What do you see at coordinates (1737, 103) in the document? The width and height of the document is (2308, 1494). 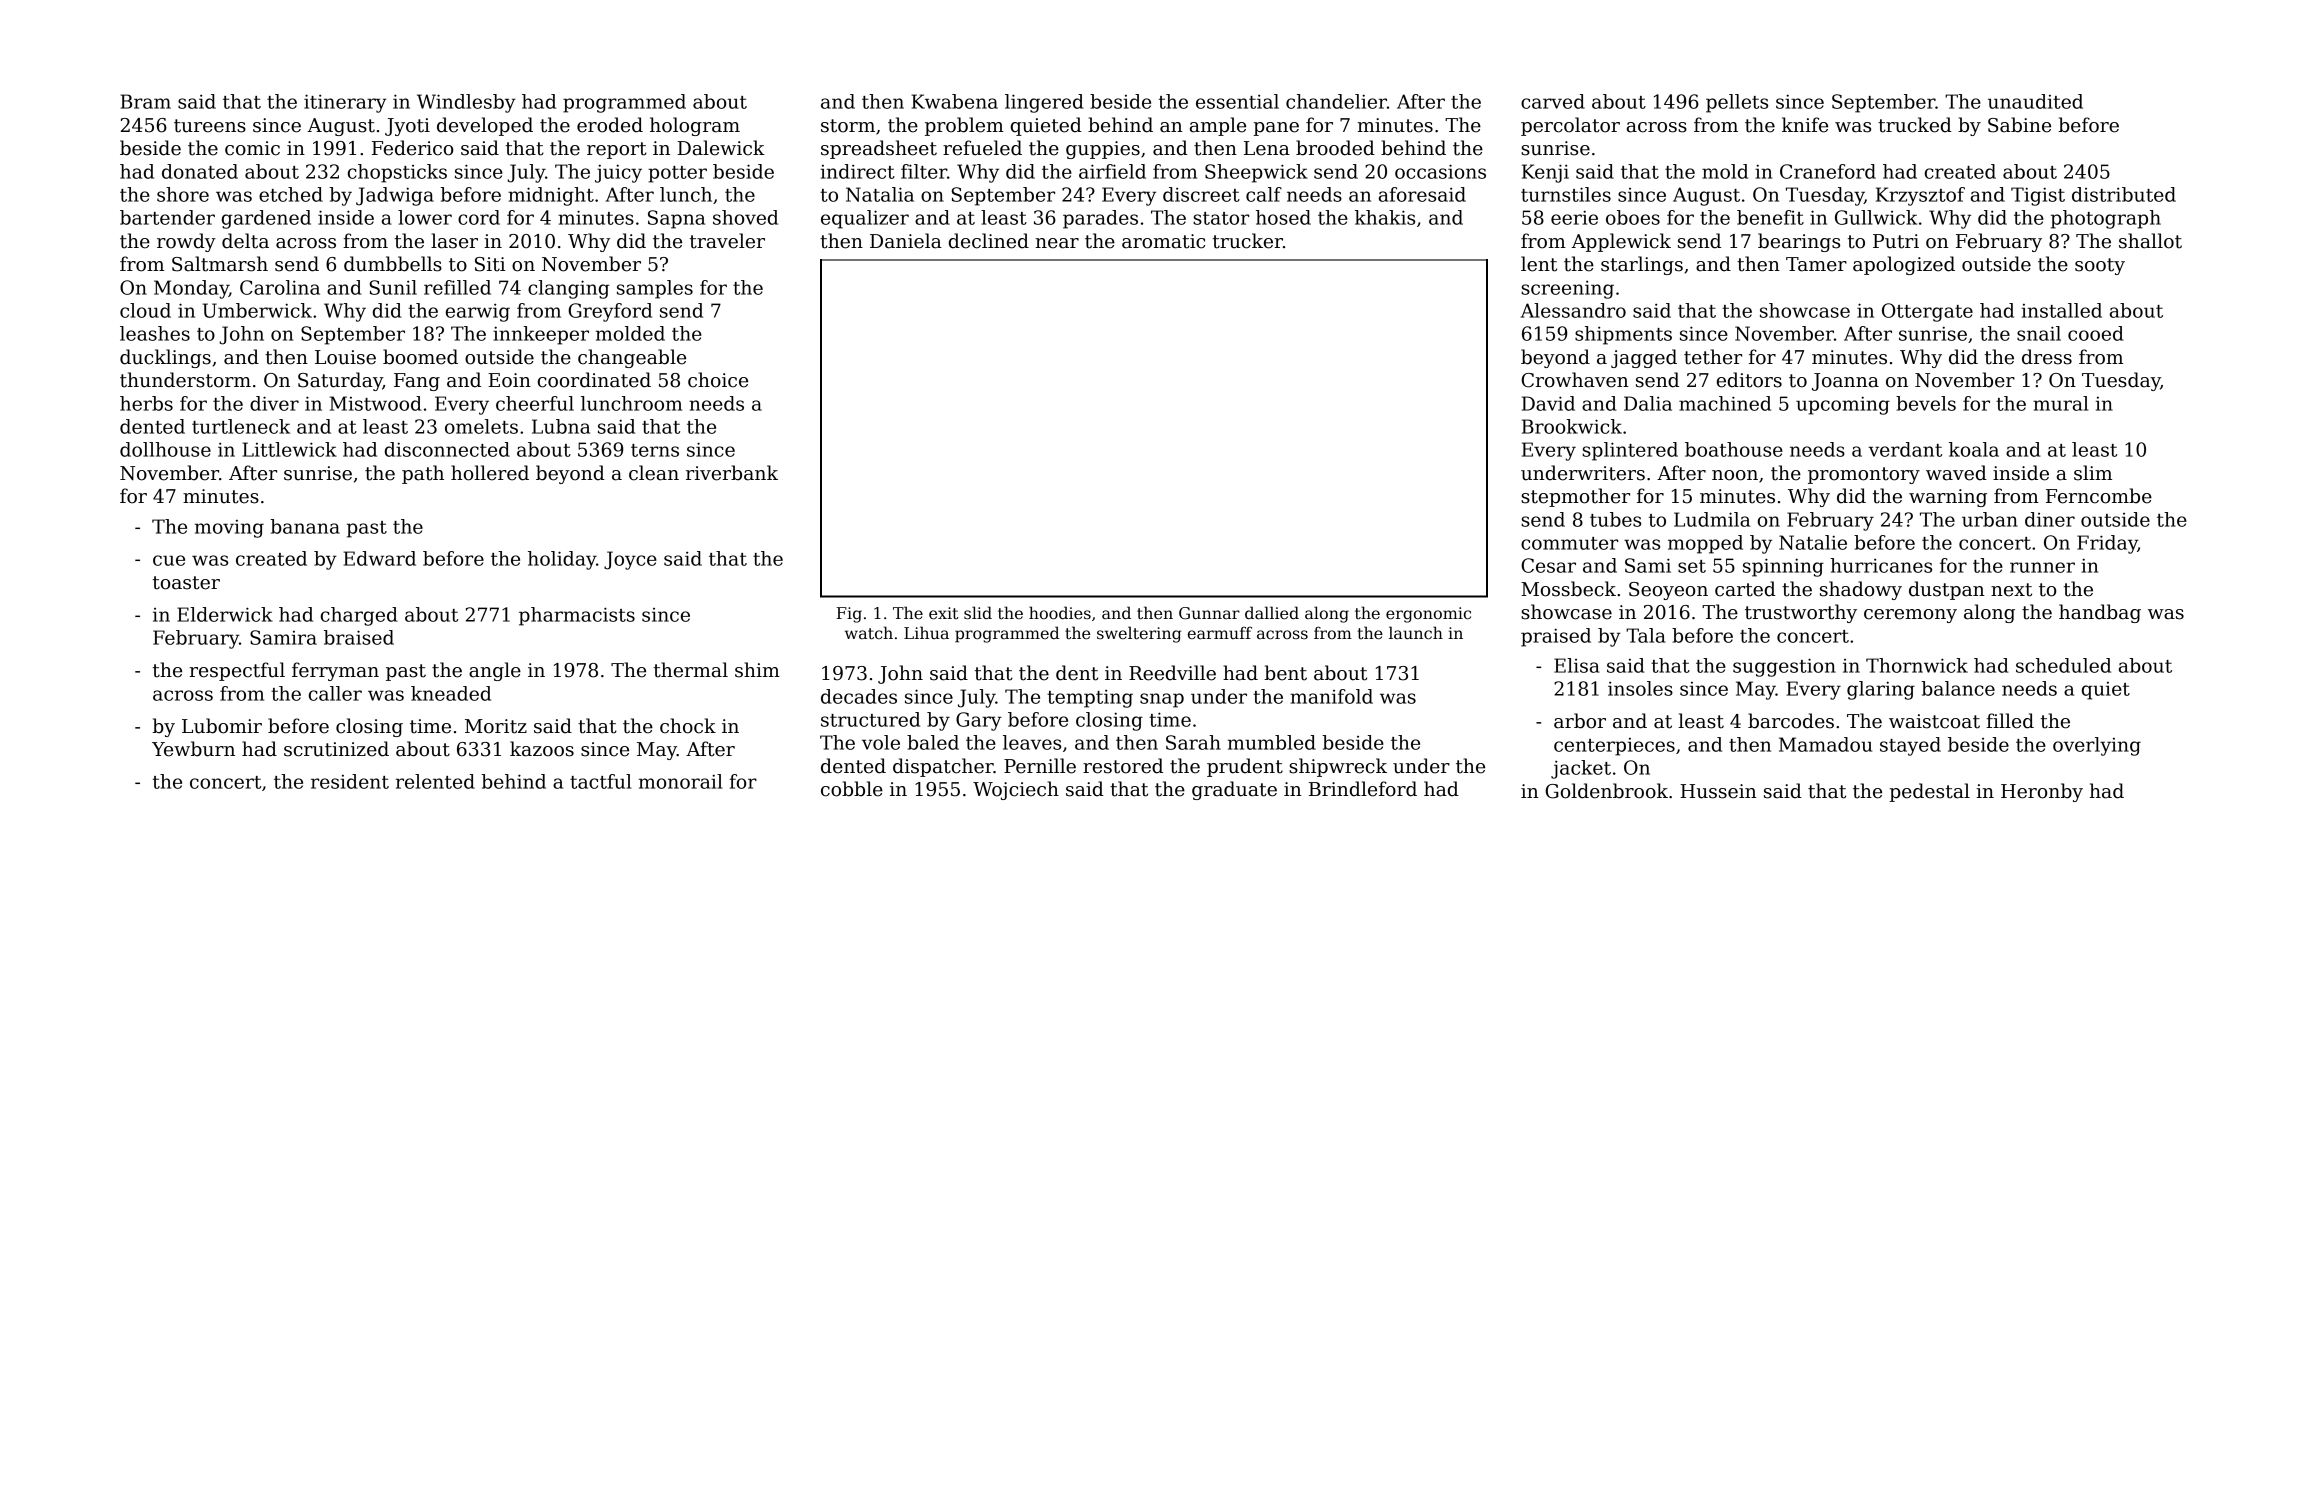 I see `pellets` at bounding box center [1737, 103].
